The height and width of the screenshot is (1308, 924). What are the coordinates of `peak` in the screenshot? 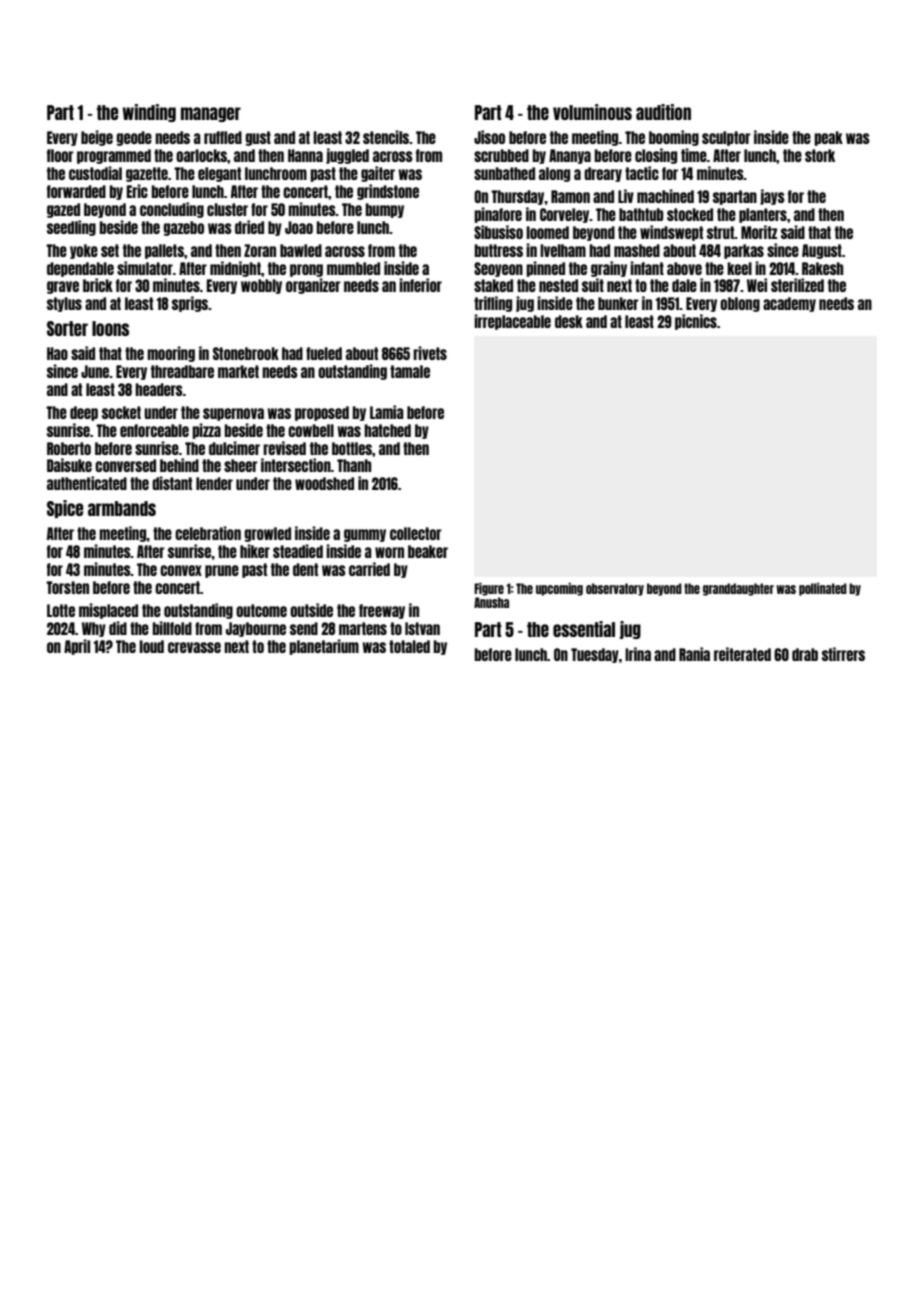 It's located at (828, 138).
